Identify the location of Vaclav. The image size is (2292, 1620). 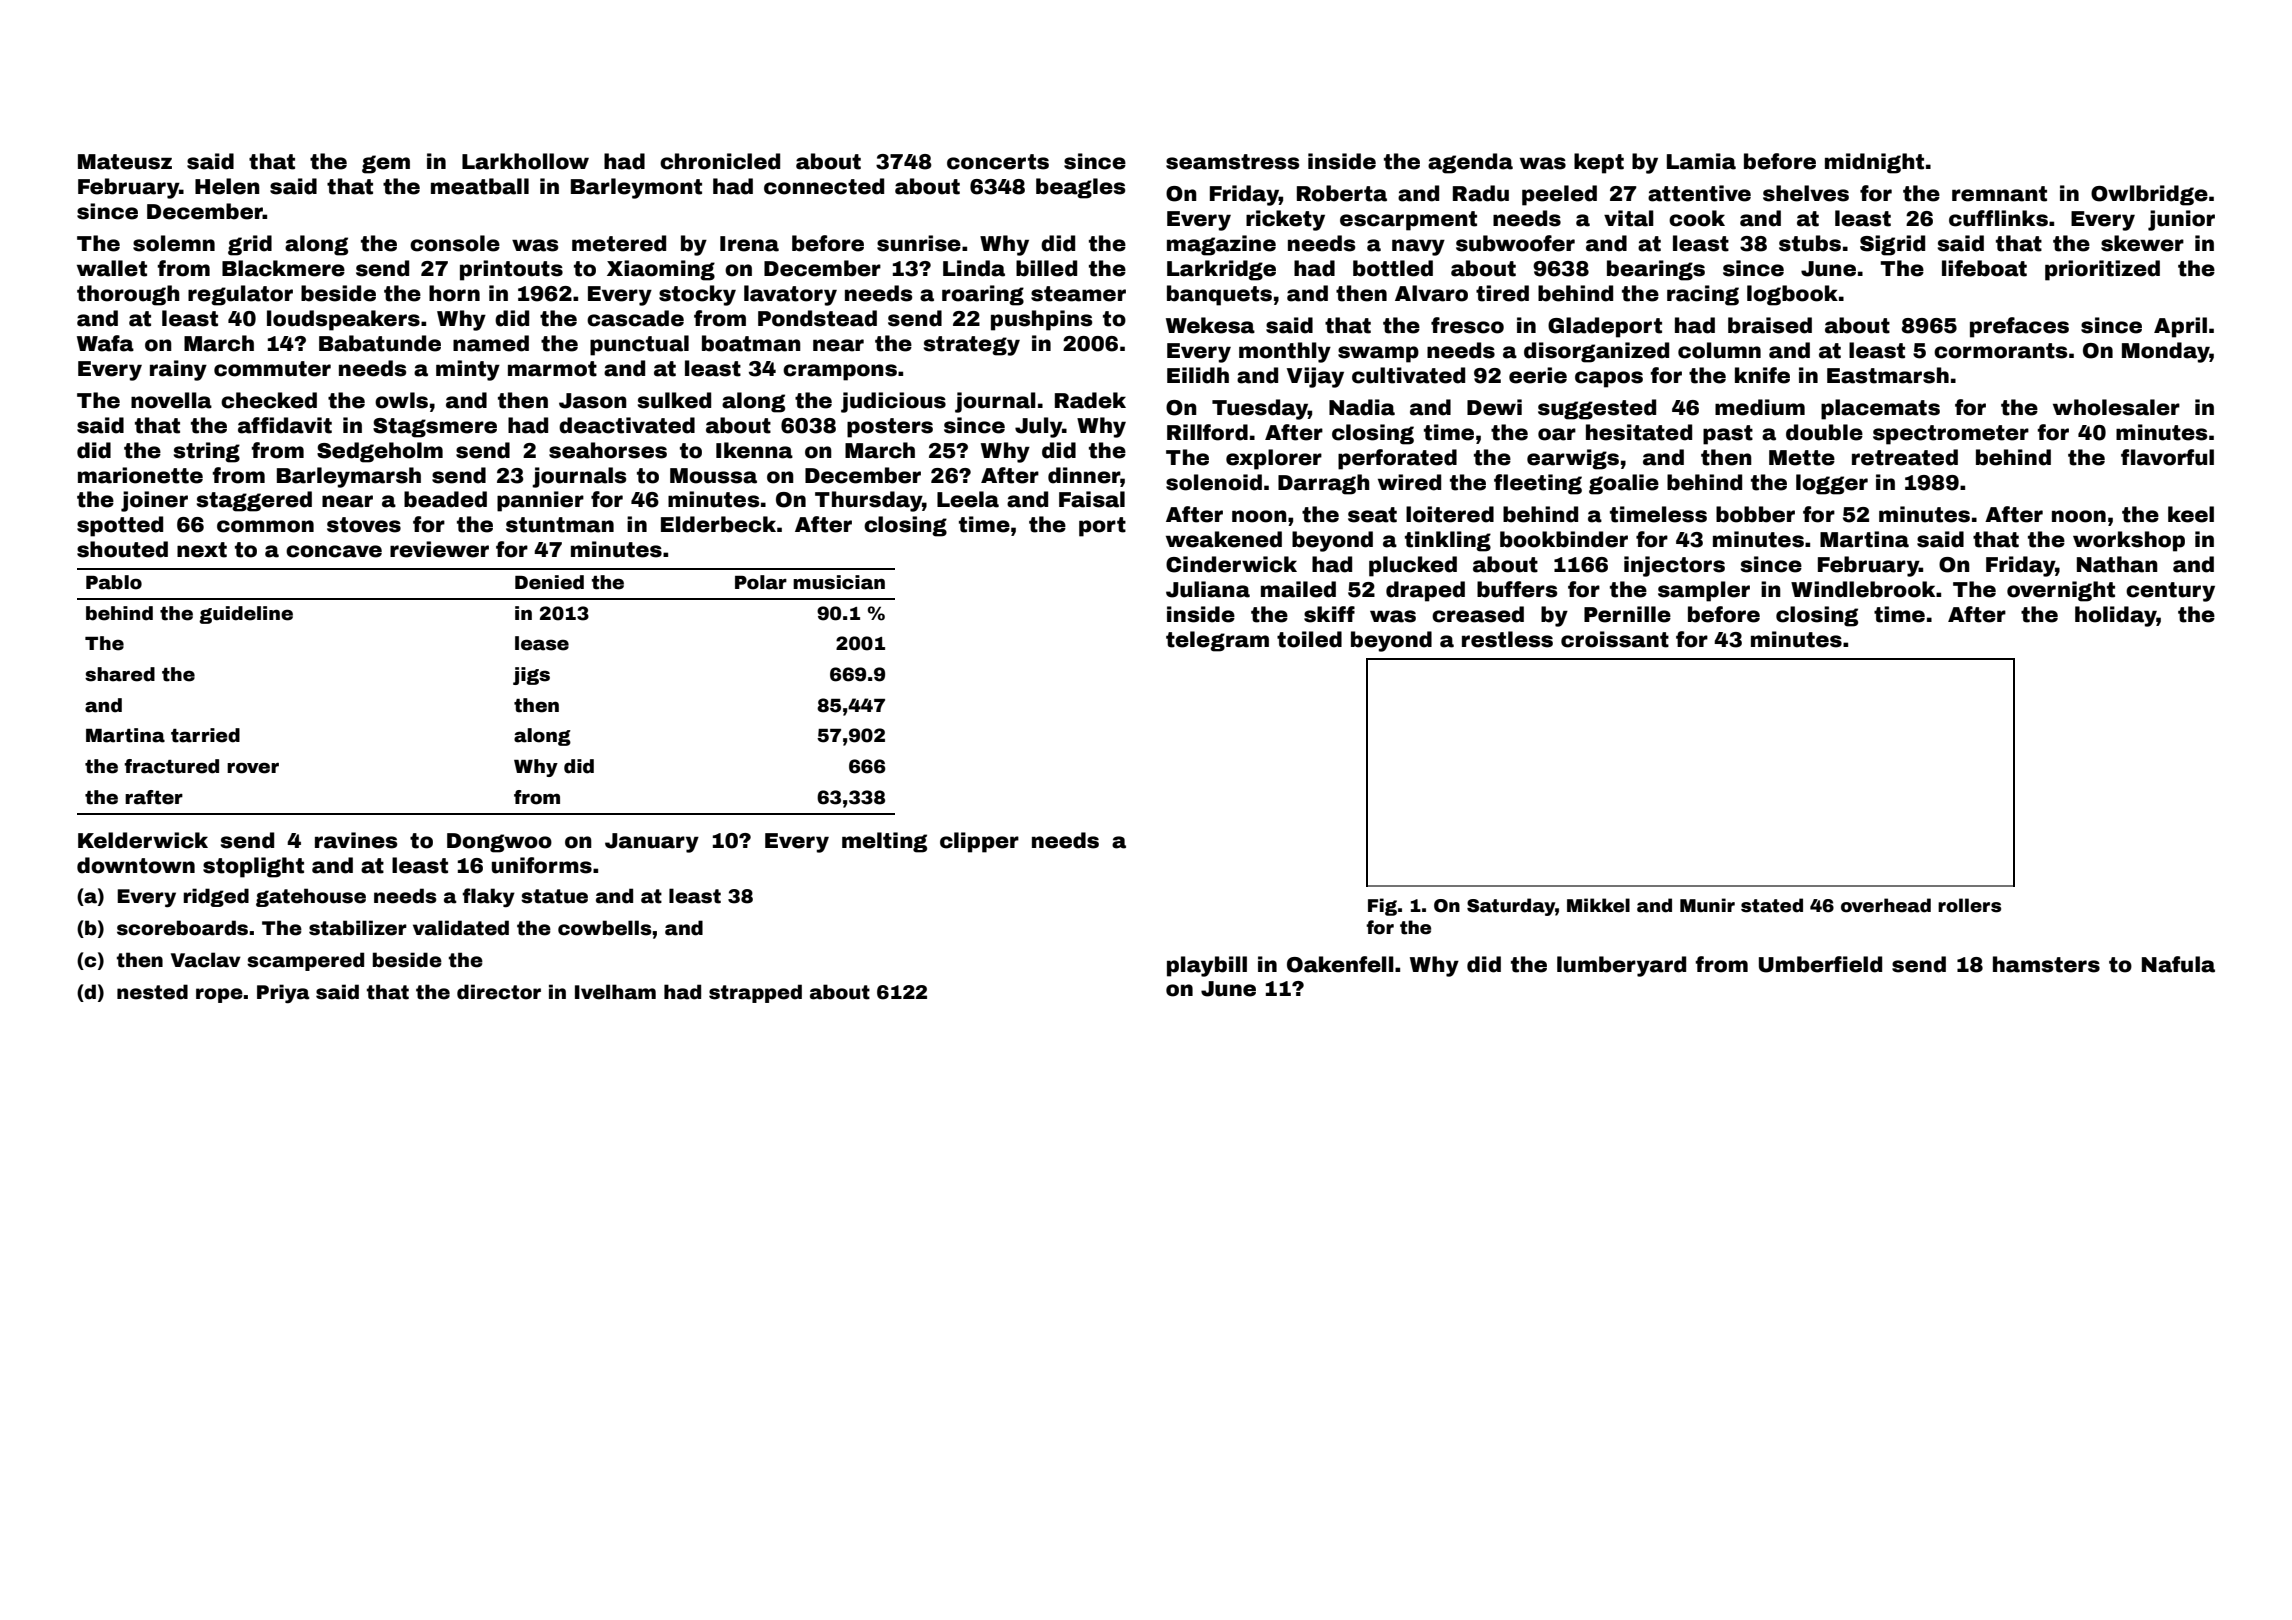
(206, 960).
